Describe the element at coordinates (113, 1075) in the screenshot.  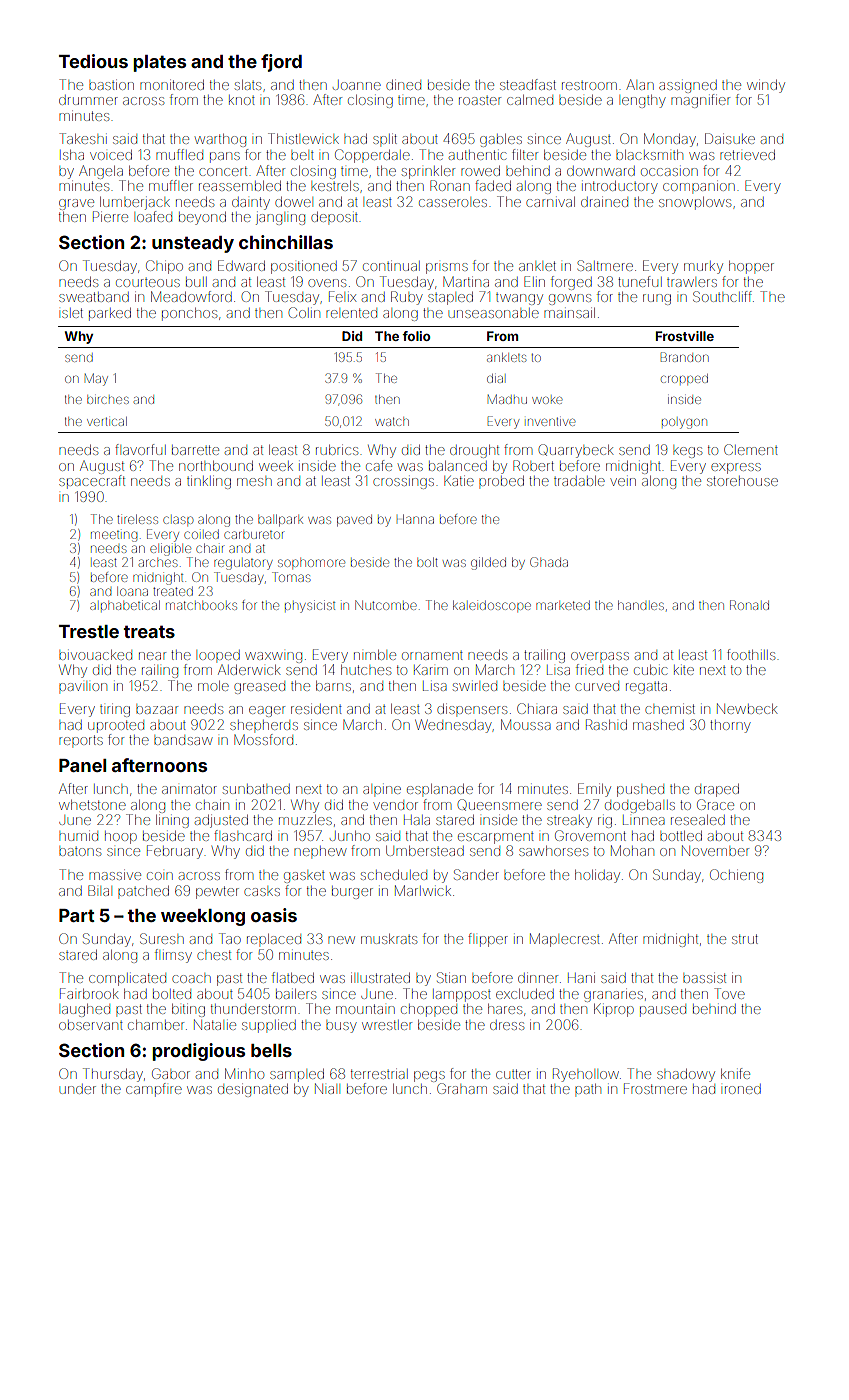
I see `Thursday` at that location.
